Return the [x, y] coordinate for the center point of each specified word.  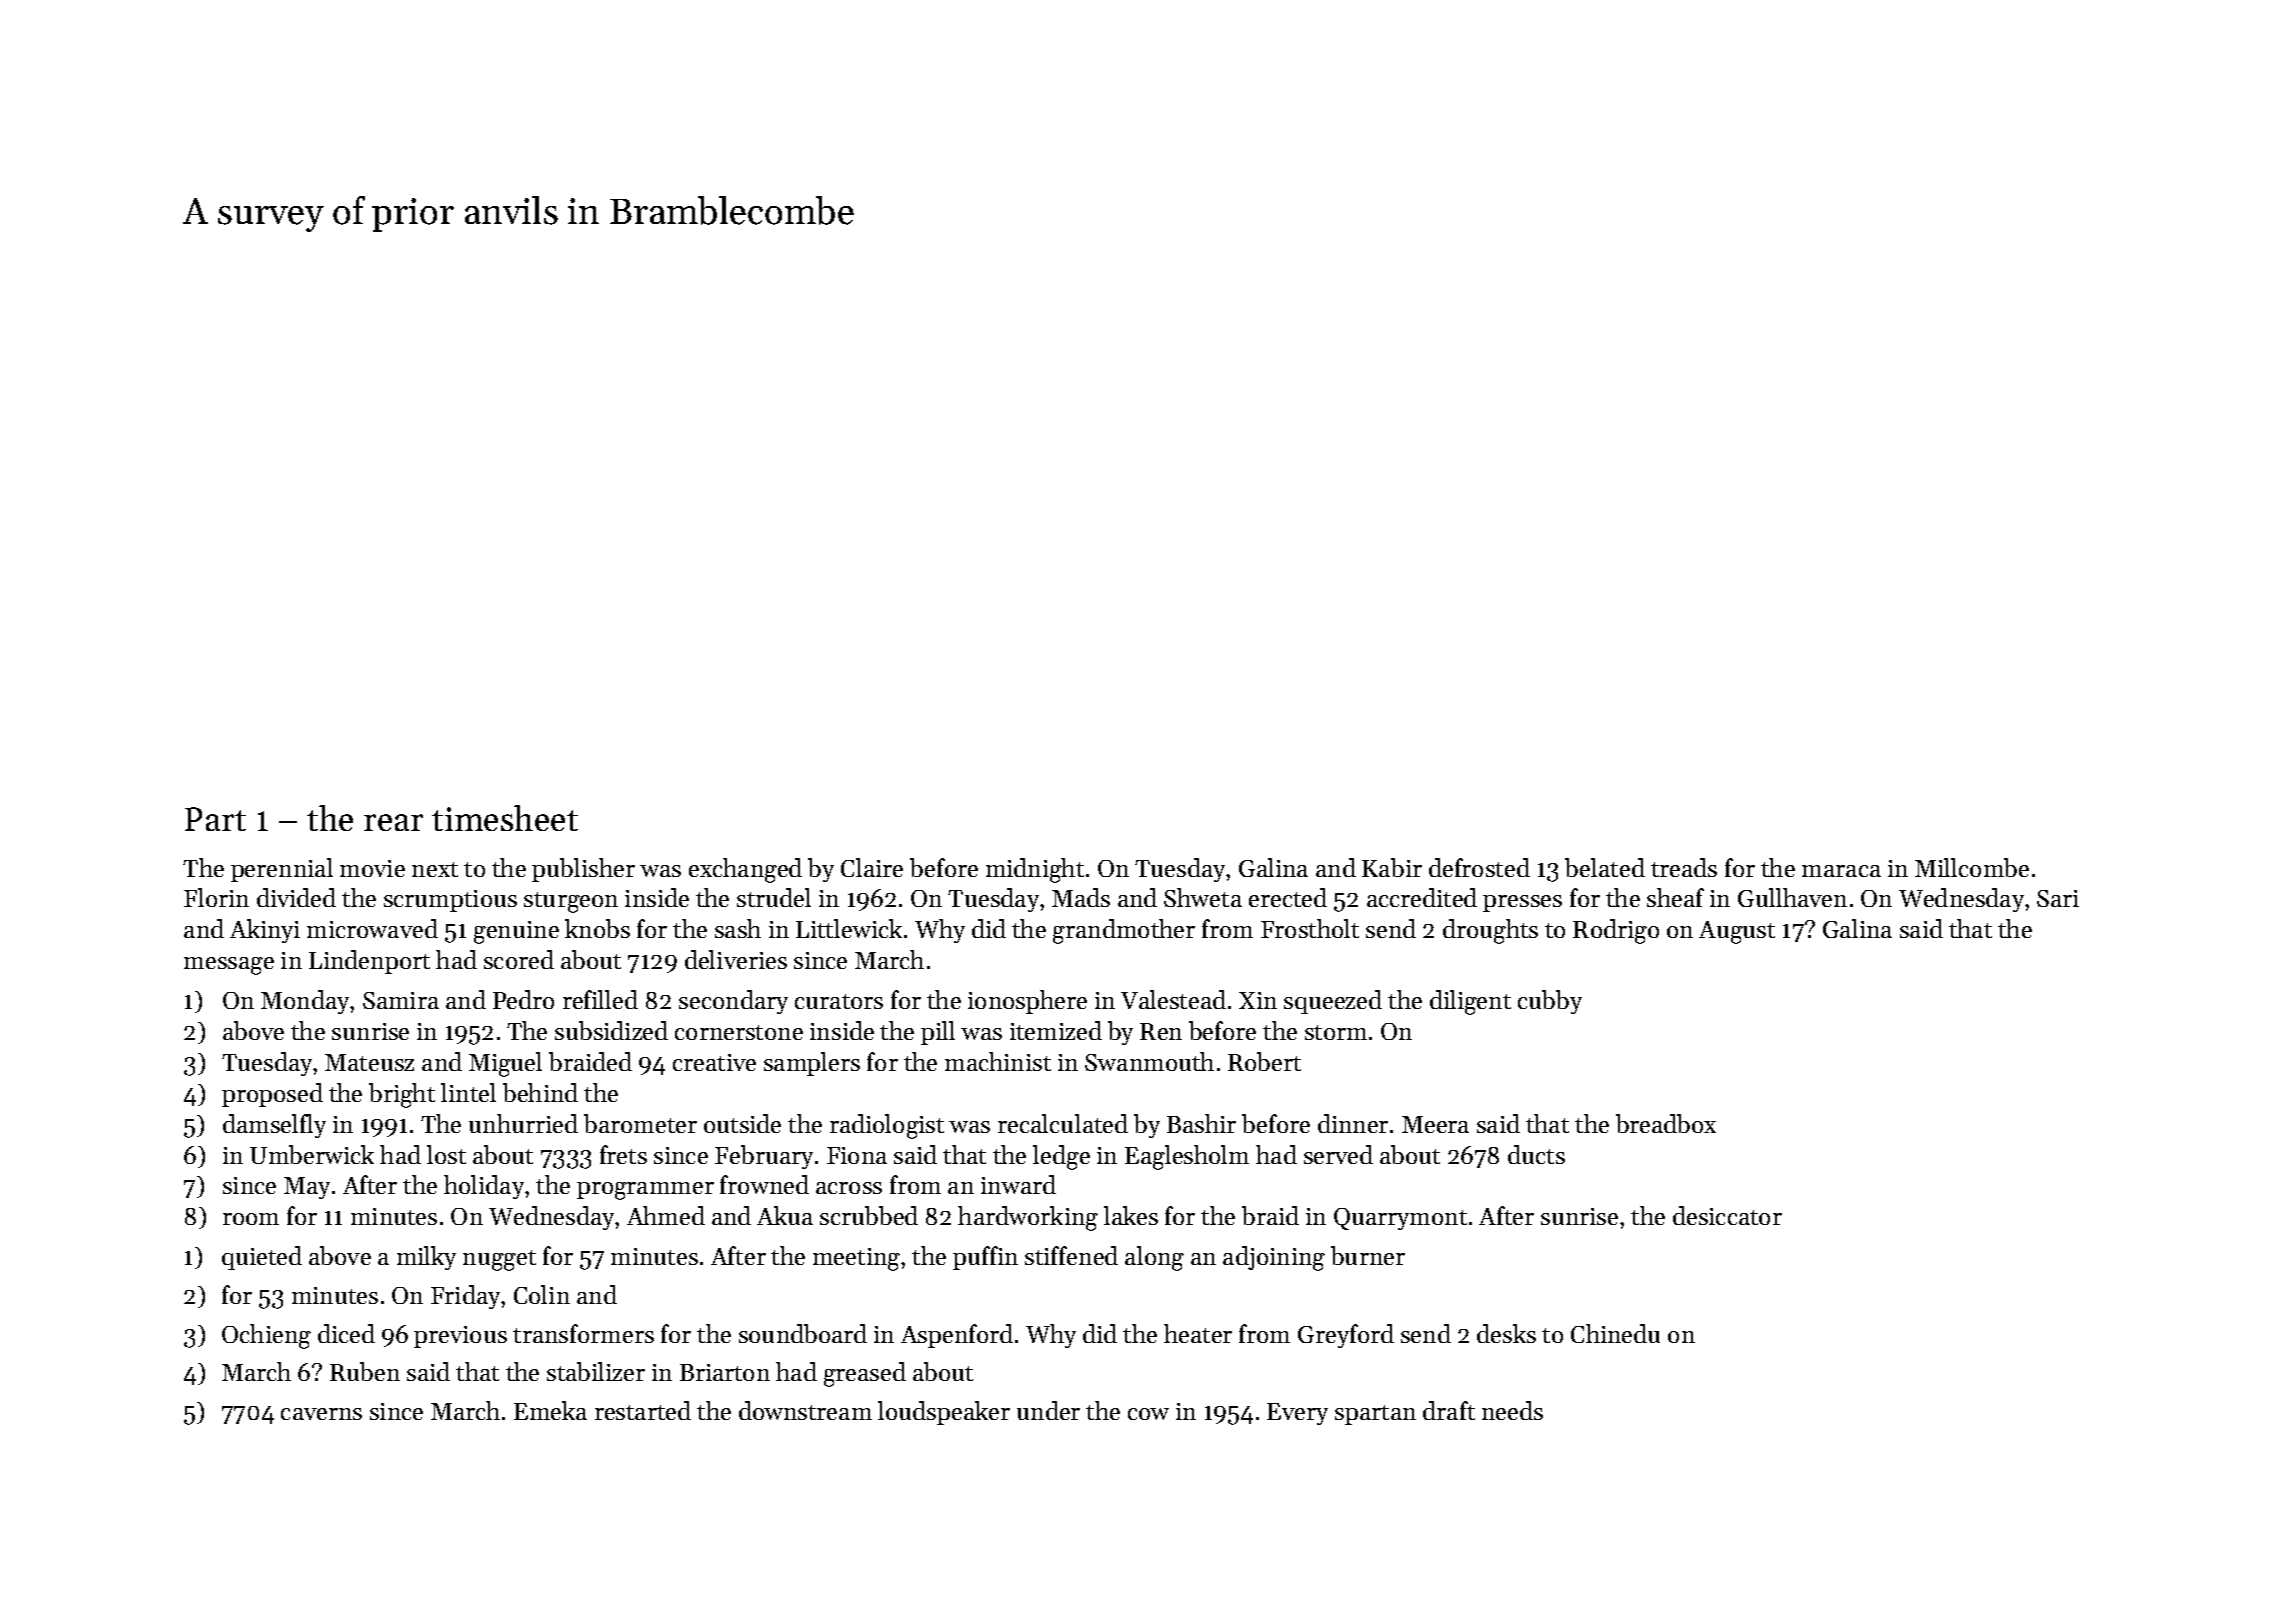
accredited [1422, 897]
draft [1449, 1410]
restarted [643, 1410]
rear [393, 822]
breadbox [1666, 1123]
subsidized [611, 1030]
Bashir [1201, 1123]
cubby [1550, 1002]
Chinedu [1615, 1333]
